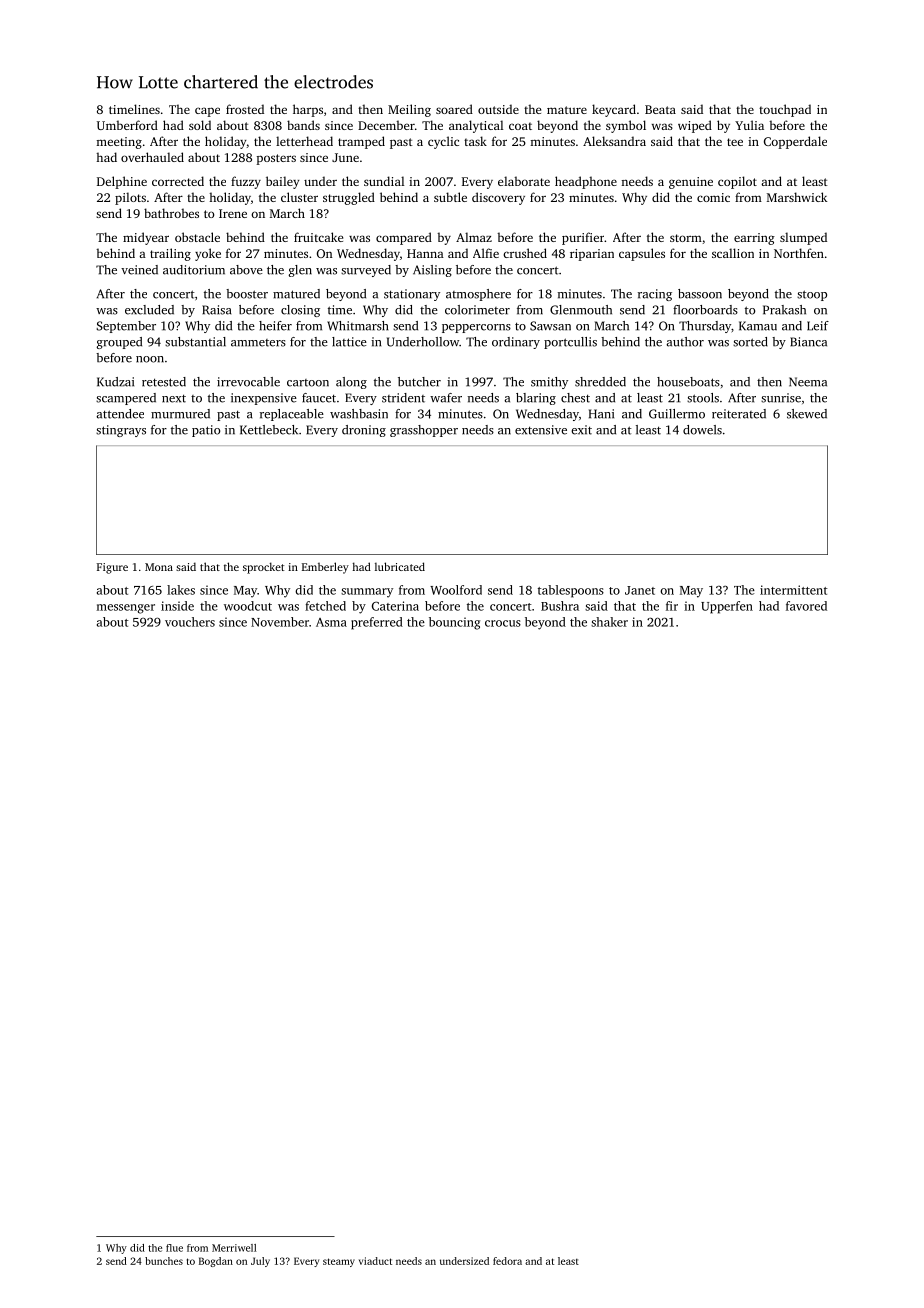  Describe the element at coordinates (727, 607) in the screenshot. I see `Upperfen` at that location.
